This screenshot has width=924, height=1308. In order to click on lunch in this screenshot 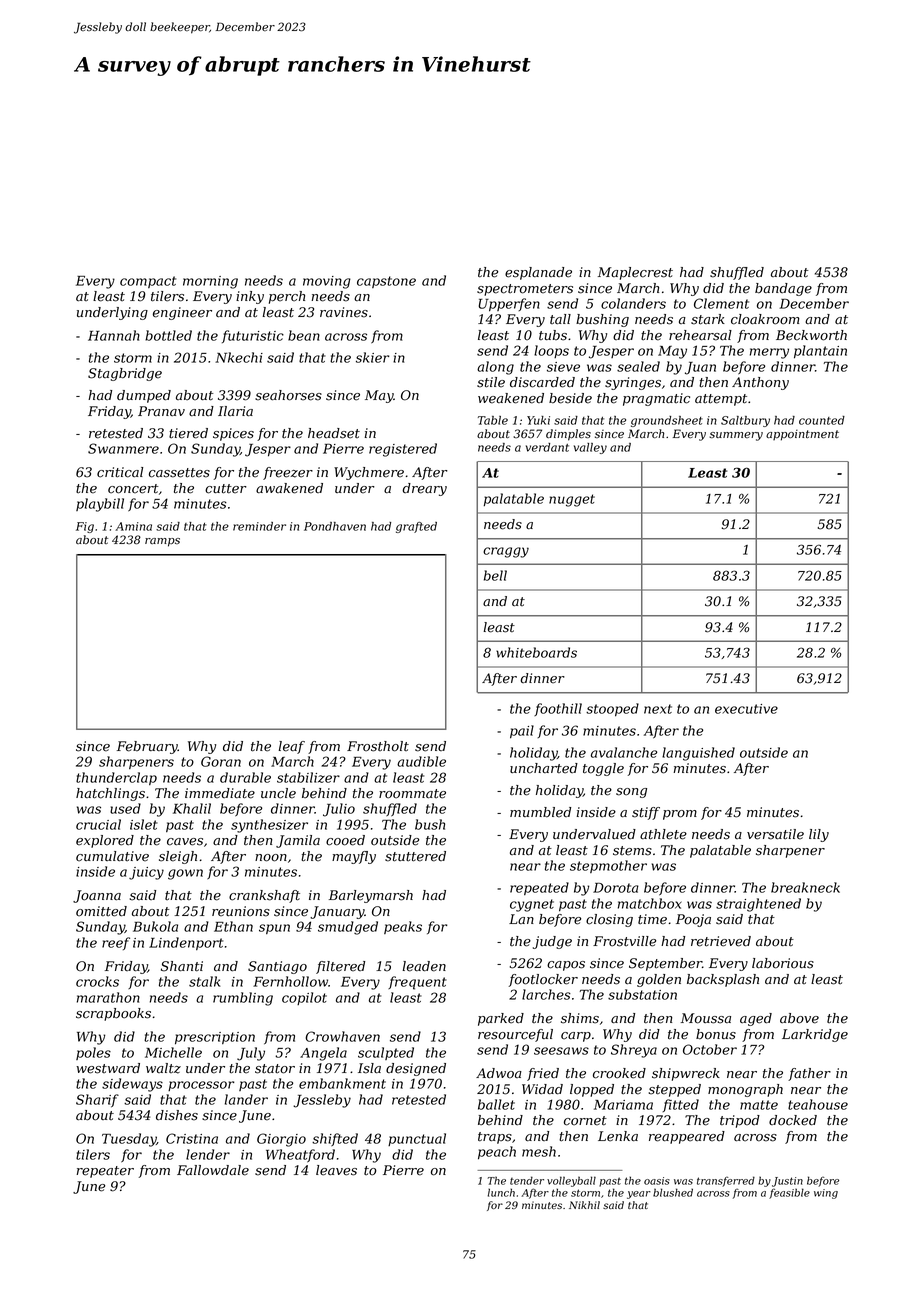, I will do `click(501, 1192)`.
